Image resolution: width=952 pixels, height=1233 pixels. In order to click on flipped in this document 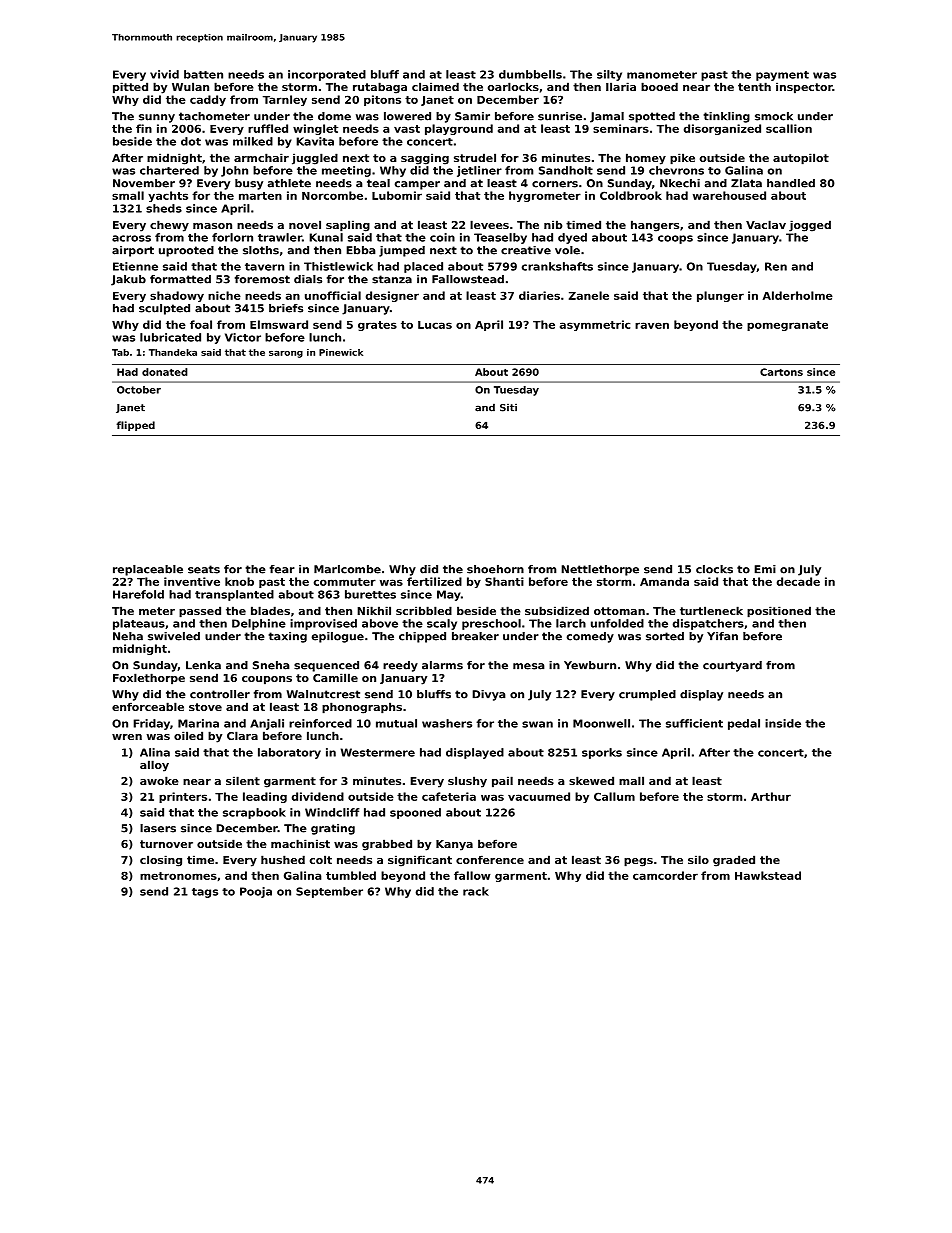, I will do `click(135, 426)`.
